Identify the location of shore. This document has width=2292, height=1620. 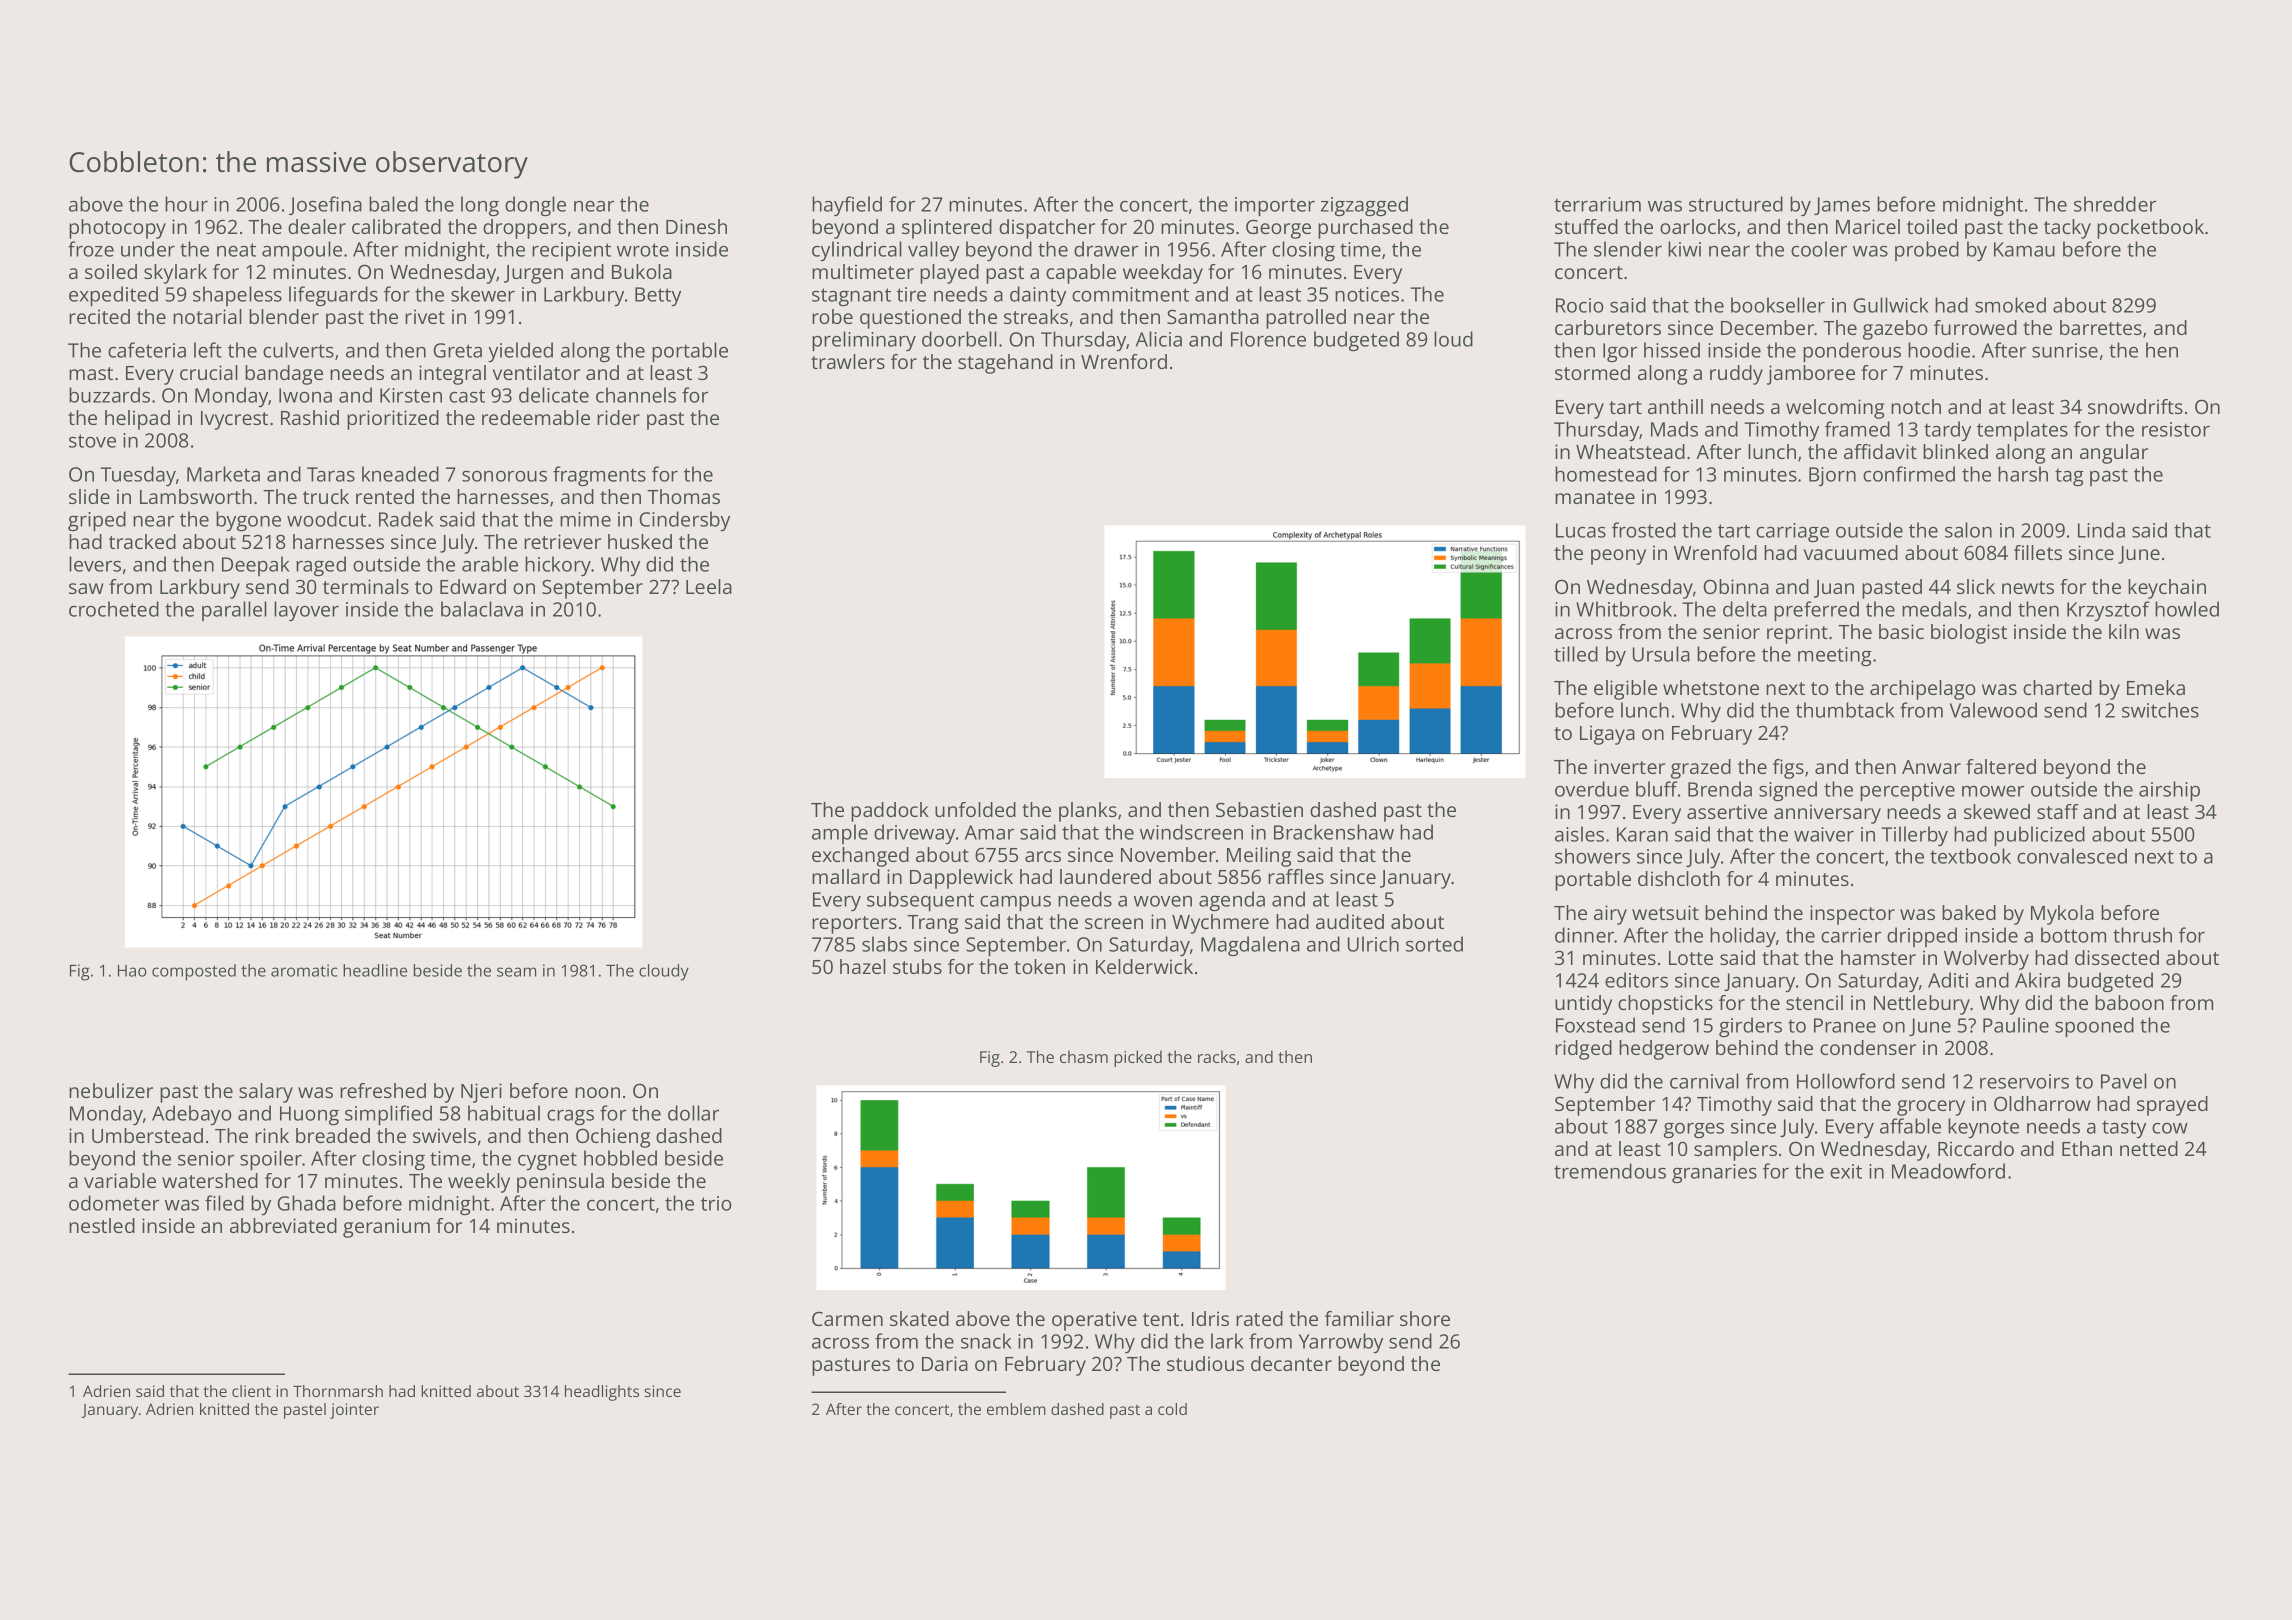
(1425, 1318).
